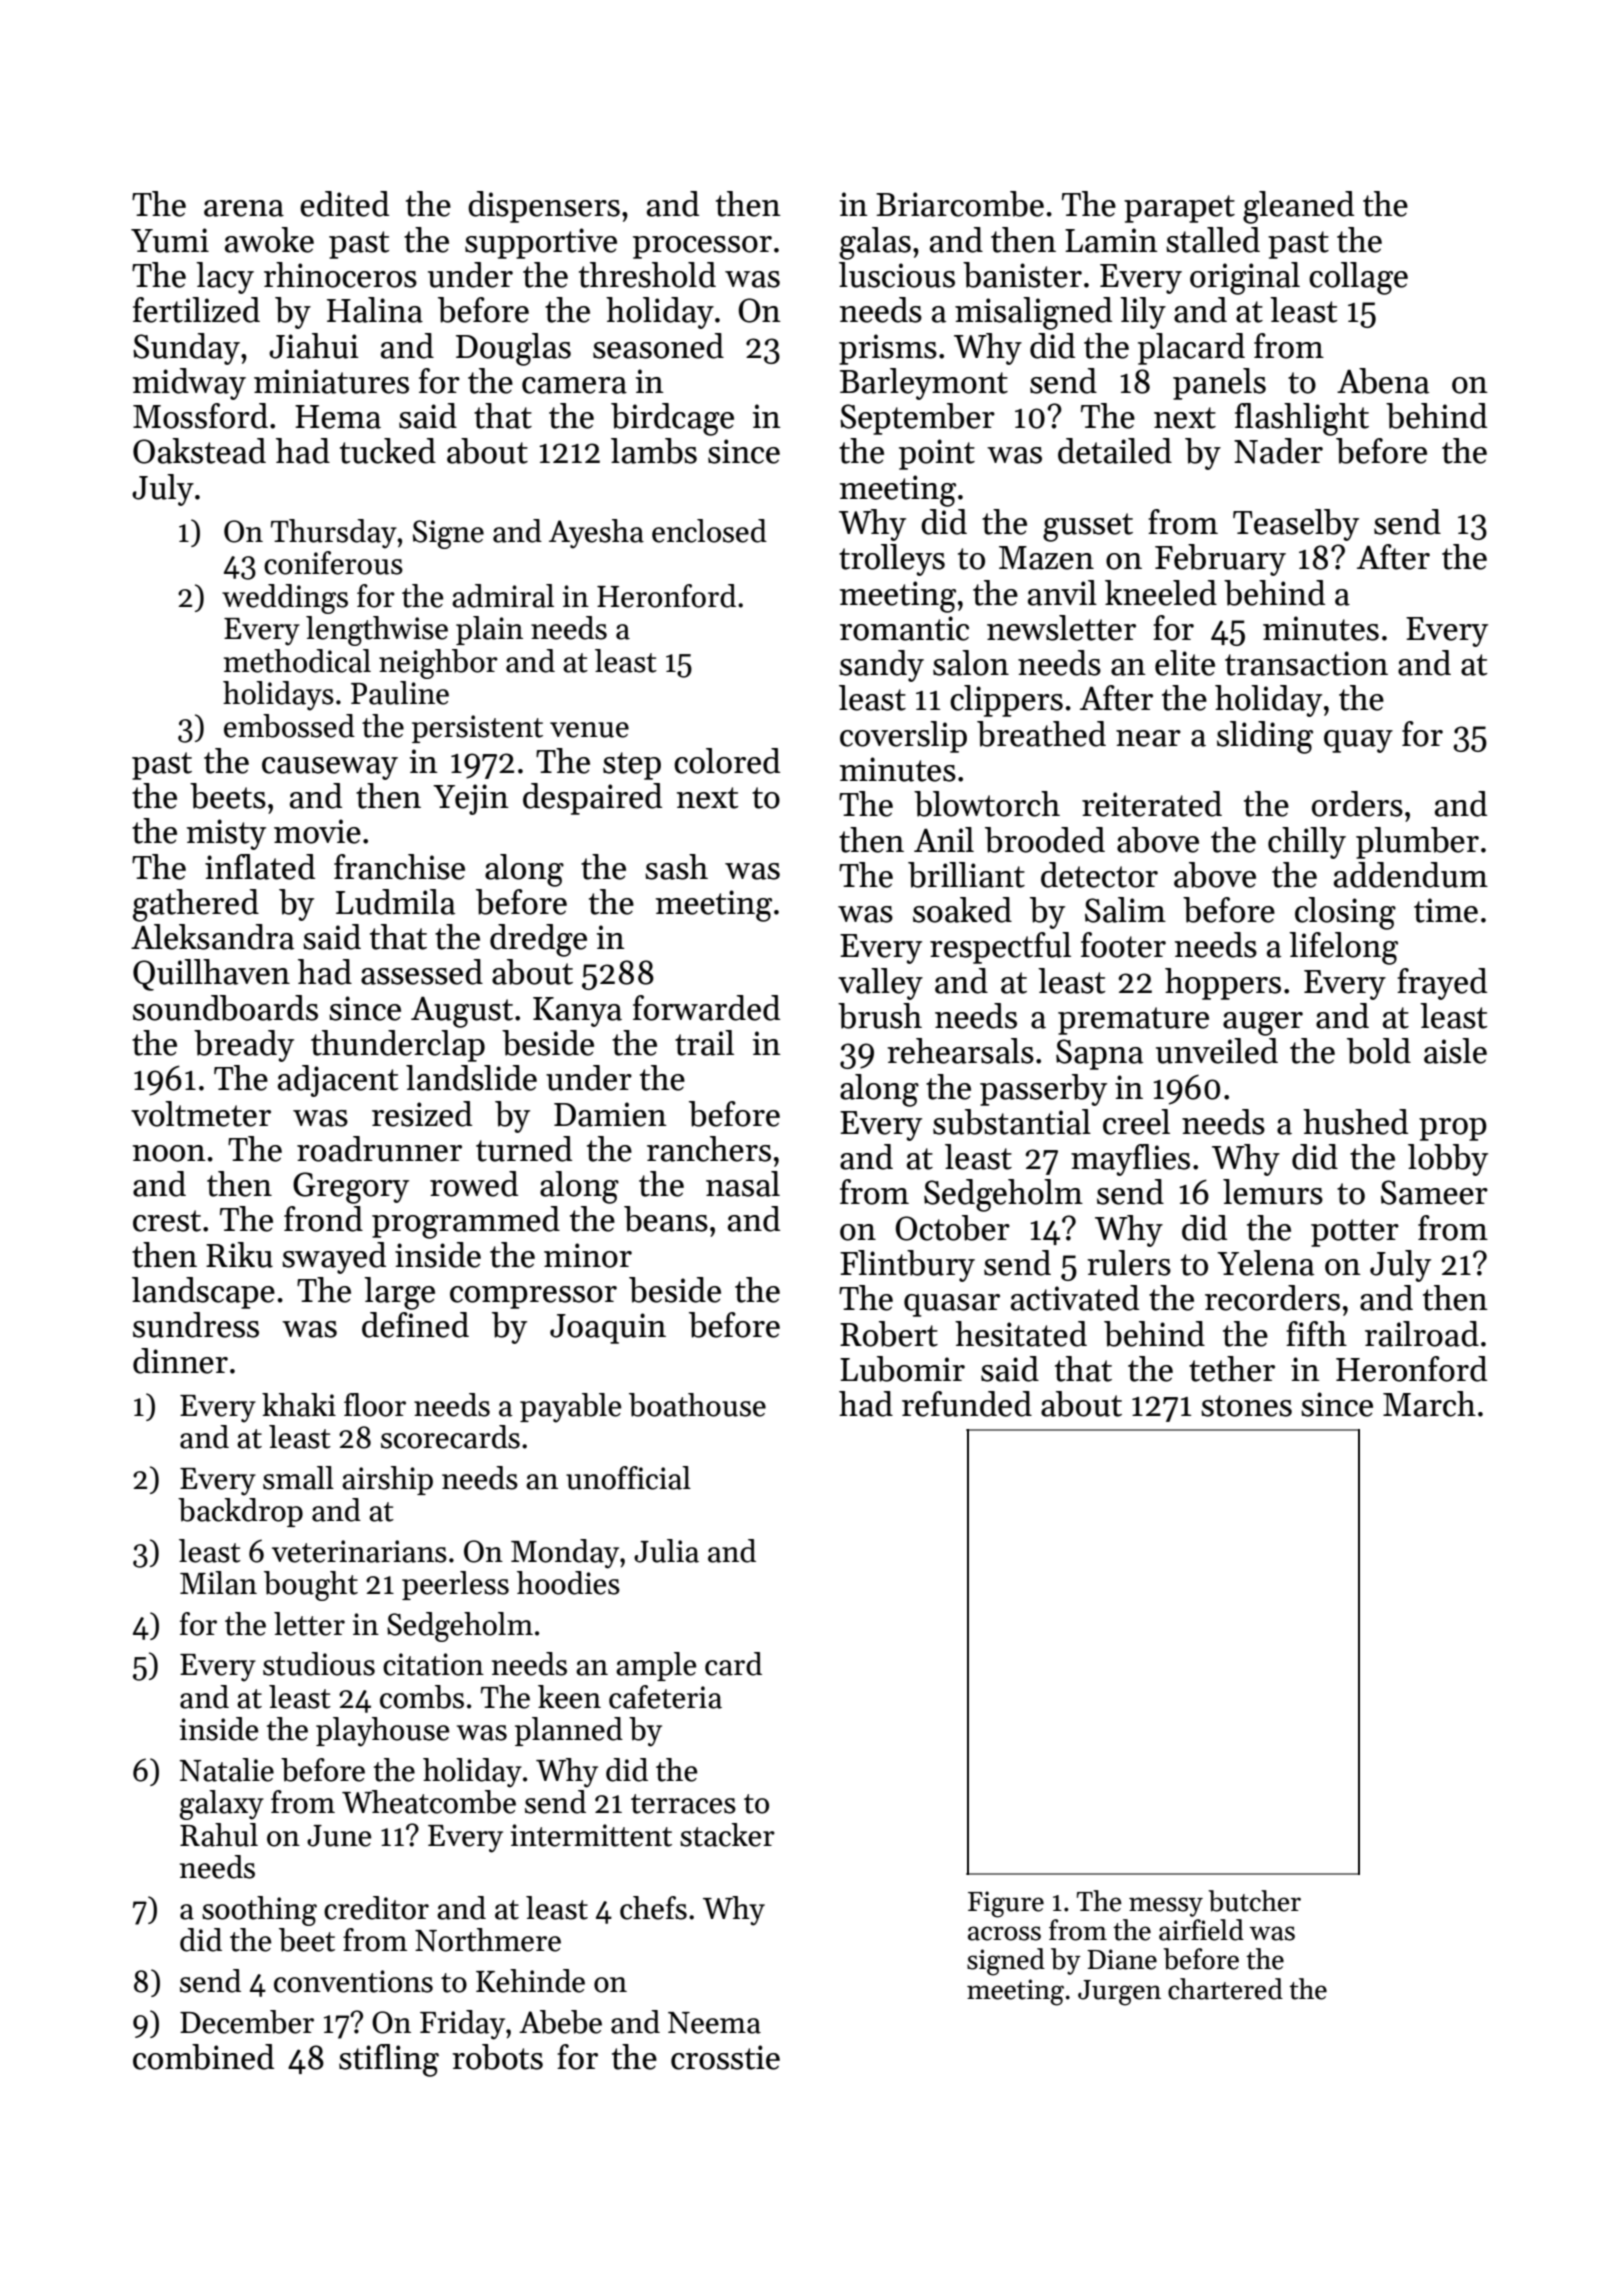 The width and height of the image is (1620, 2292). Describe the element at coordinates (415, 1325) in the image. I see `defined` at that location.
